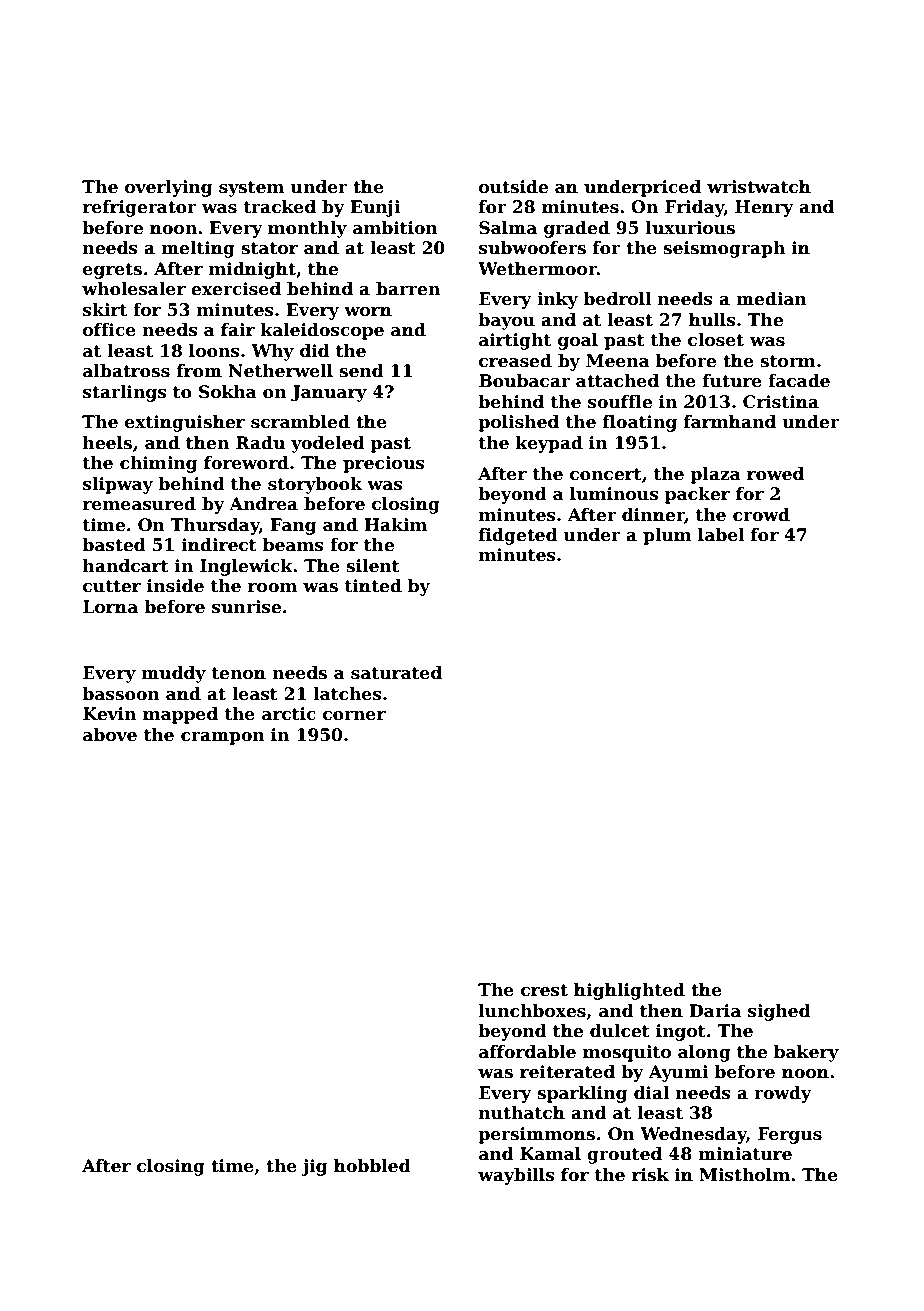  Describe the element at coordinates (396, 673) in the image. I see `saturated` at that location.
